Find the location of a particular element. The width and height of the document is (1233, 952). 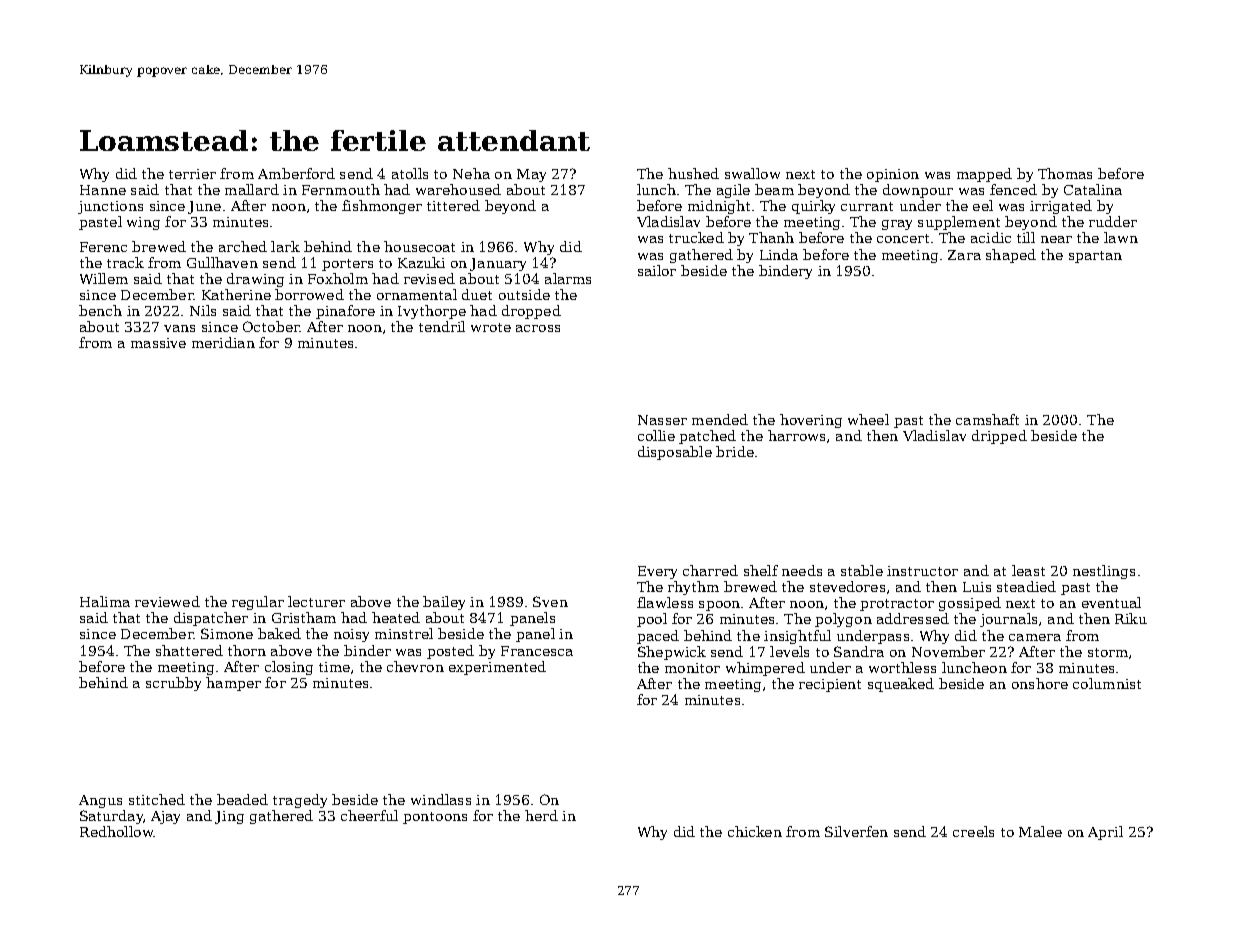

bride is located at coordinates (735, 451).
